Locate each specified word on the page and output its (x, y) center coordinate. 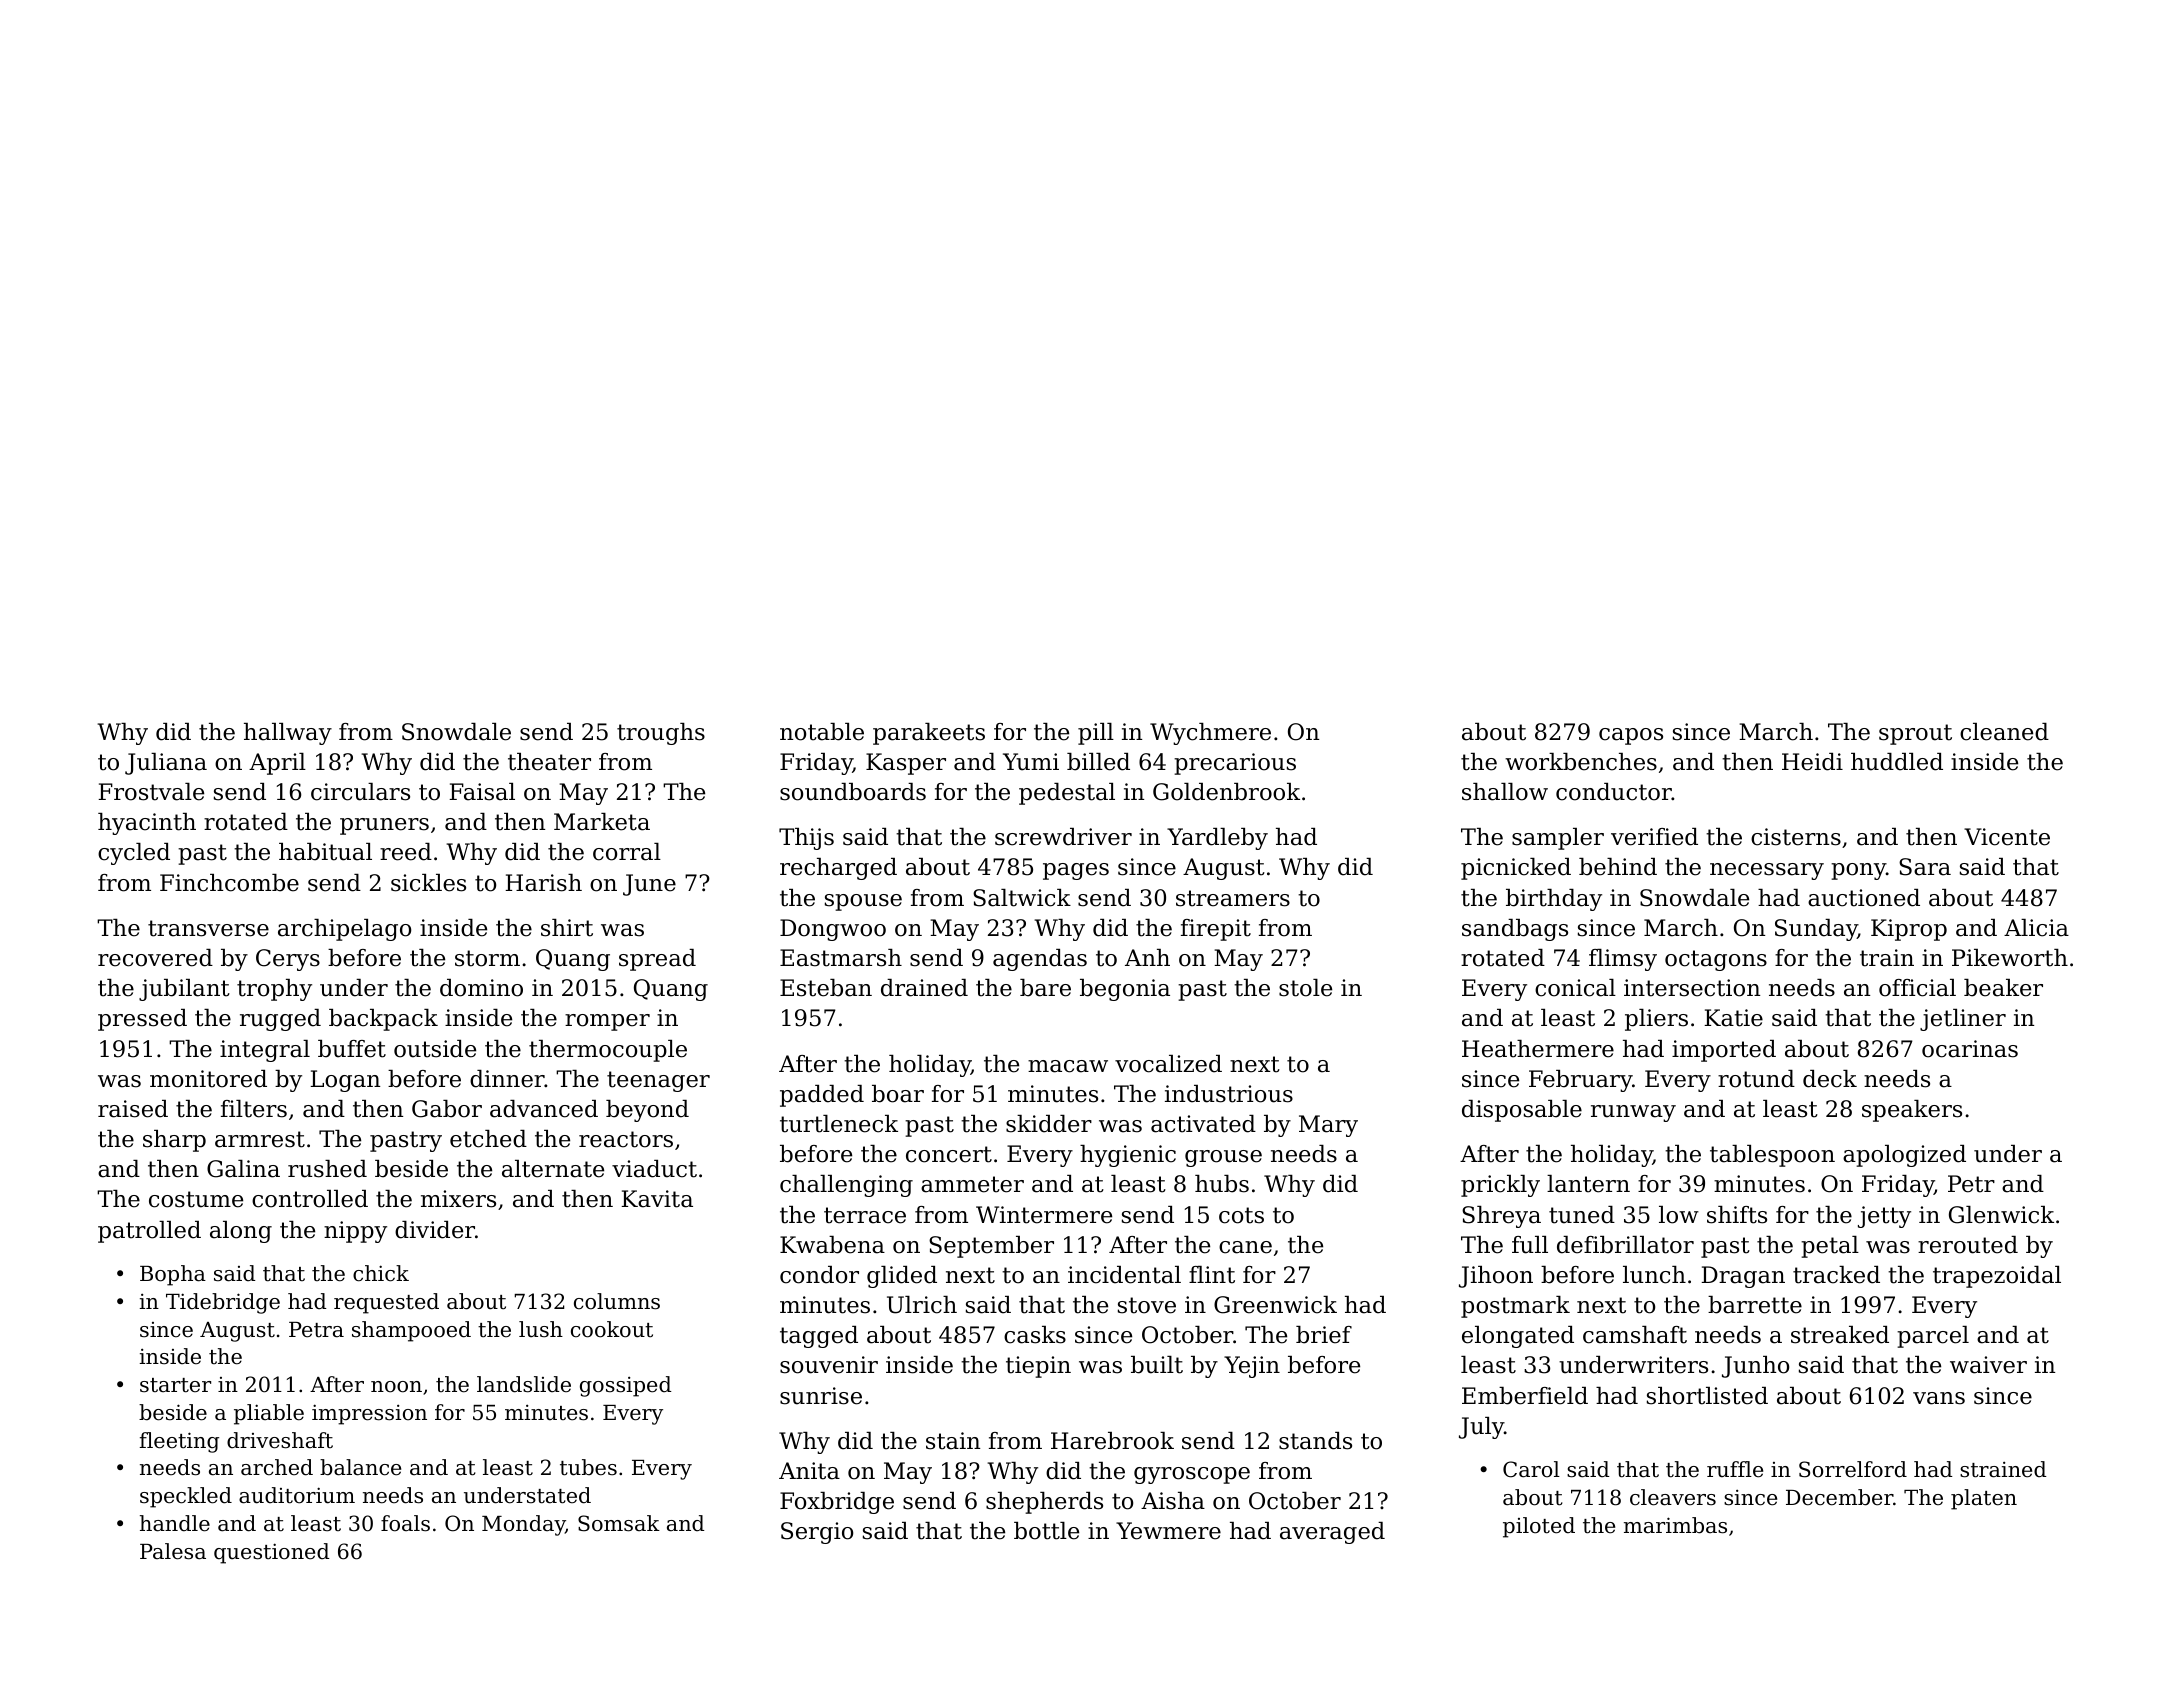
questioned (272, 1553)
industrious (1229, 1094)
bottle (1046, 1531)
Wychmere (1210, 734)
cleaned (2004, 732)
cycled (134, 854)
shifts (1737, 1215)
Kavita (657, 1199)
